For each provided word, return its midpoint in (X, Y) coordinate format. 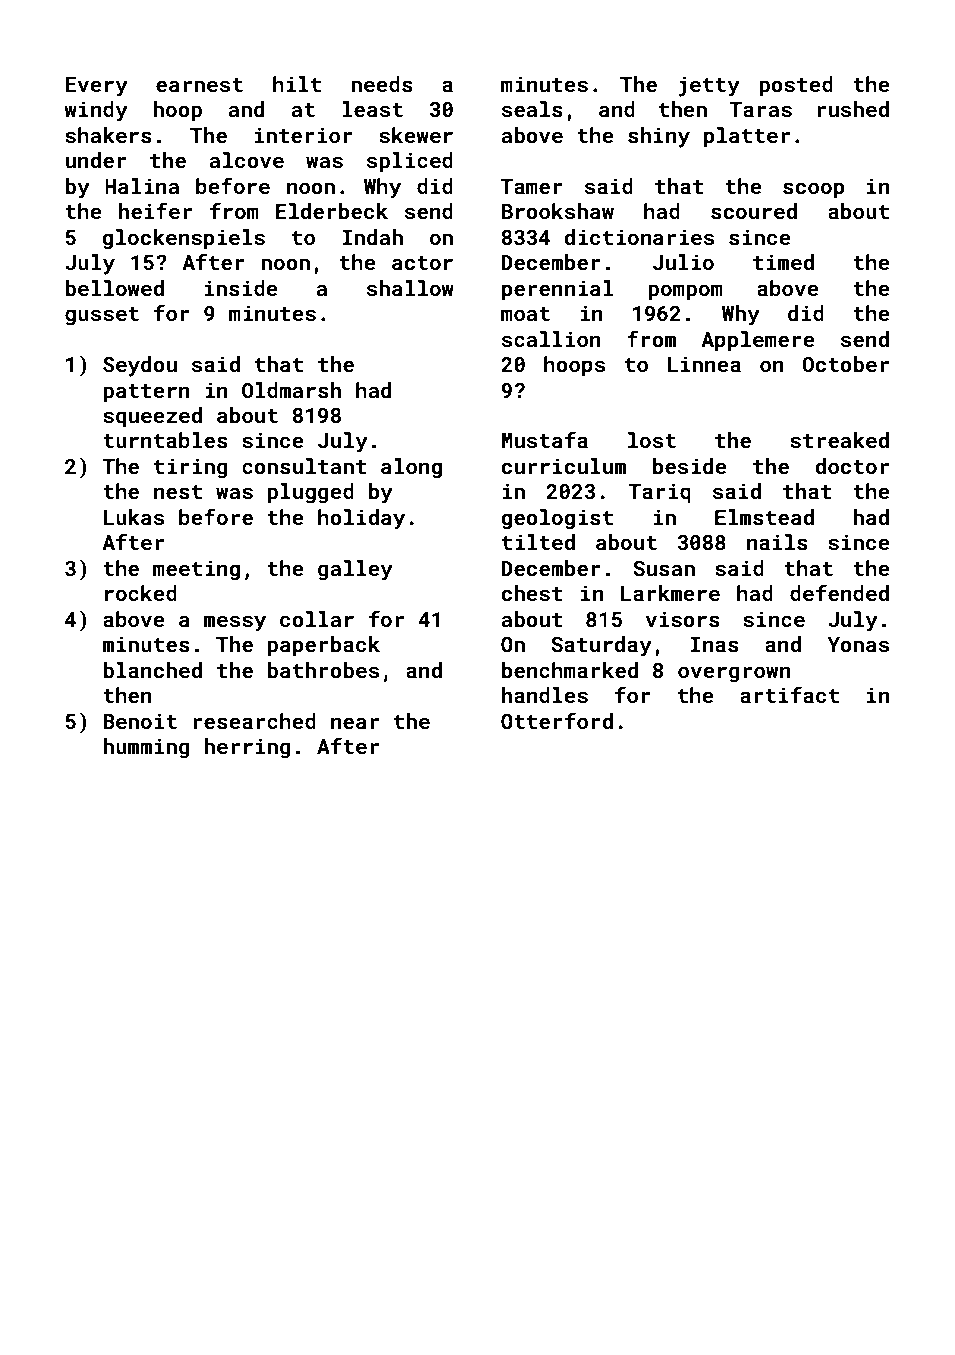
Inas (715, 644)
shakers (108, 135)
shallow (410, 288)
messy (235, 623)
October (845, 364)
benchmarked (570, 670)
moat (525, 314)
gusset (102, 316)
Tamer (532, 186)
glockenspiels (183, 239)
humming (146, 748)
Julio (683, 262)
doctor (852, 466)
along (411, 468)
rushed (853, 109)
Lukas (134, 517)
